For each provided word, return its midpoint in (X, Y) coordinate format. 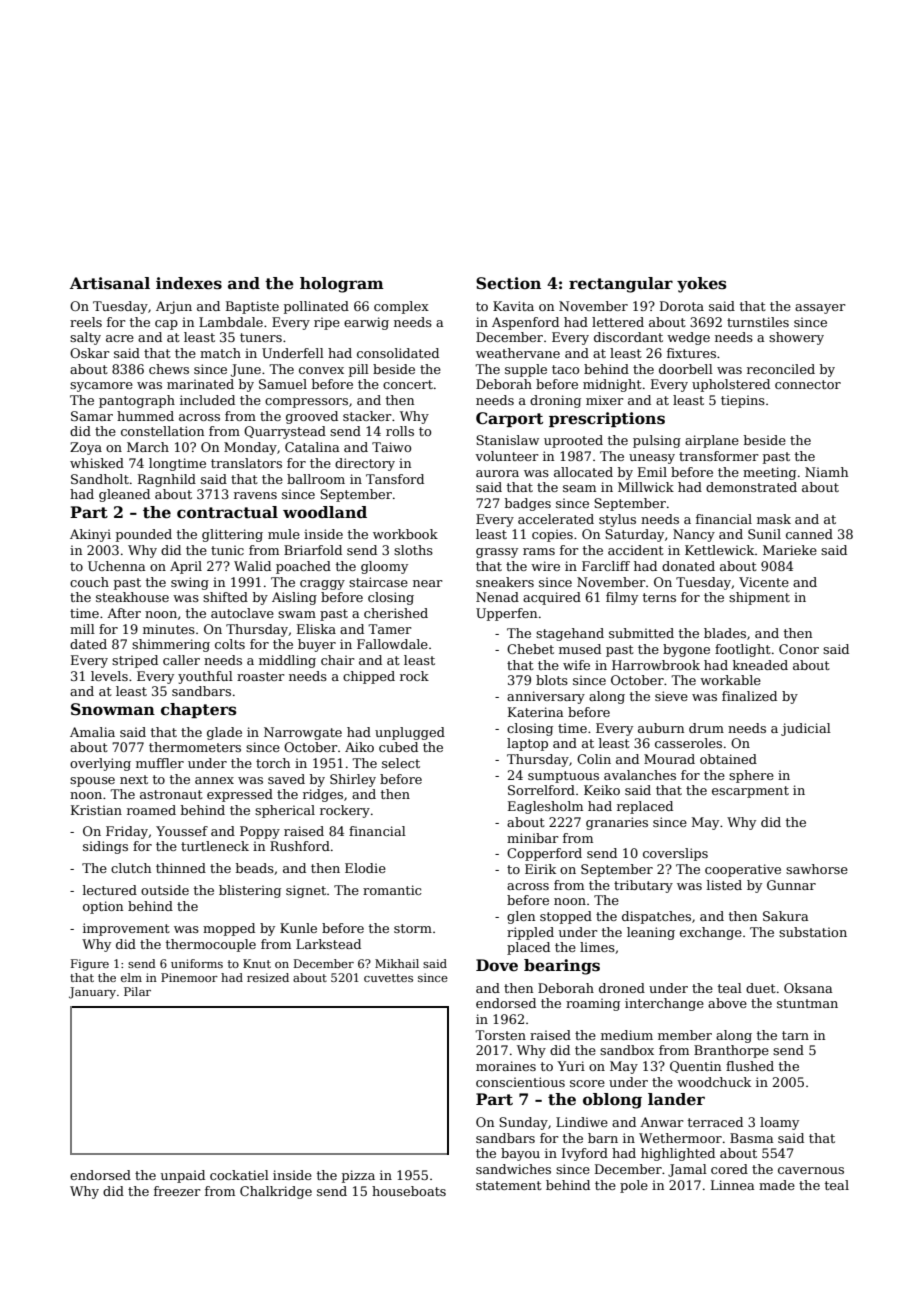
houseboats (409, 1191)
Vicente (764, 582)
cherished (396, 613)
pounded (144, 535)
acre (120, 338)
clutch (131, 868)
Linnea (733, 1185)
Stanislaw (507, 440)
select (401, 763)
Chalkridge (276, 1192)
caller (181, 660)
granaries (617, 823)
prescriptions (607, 419)
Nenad (497, 597)
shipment (759, 598)
